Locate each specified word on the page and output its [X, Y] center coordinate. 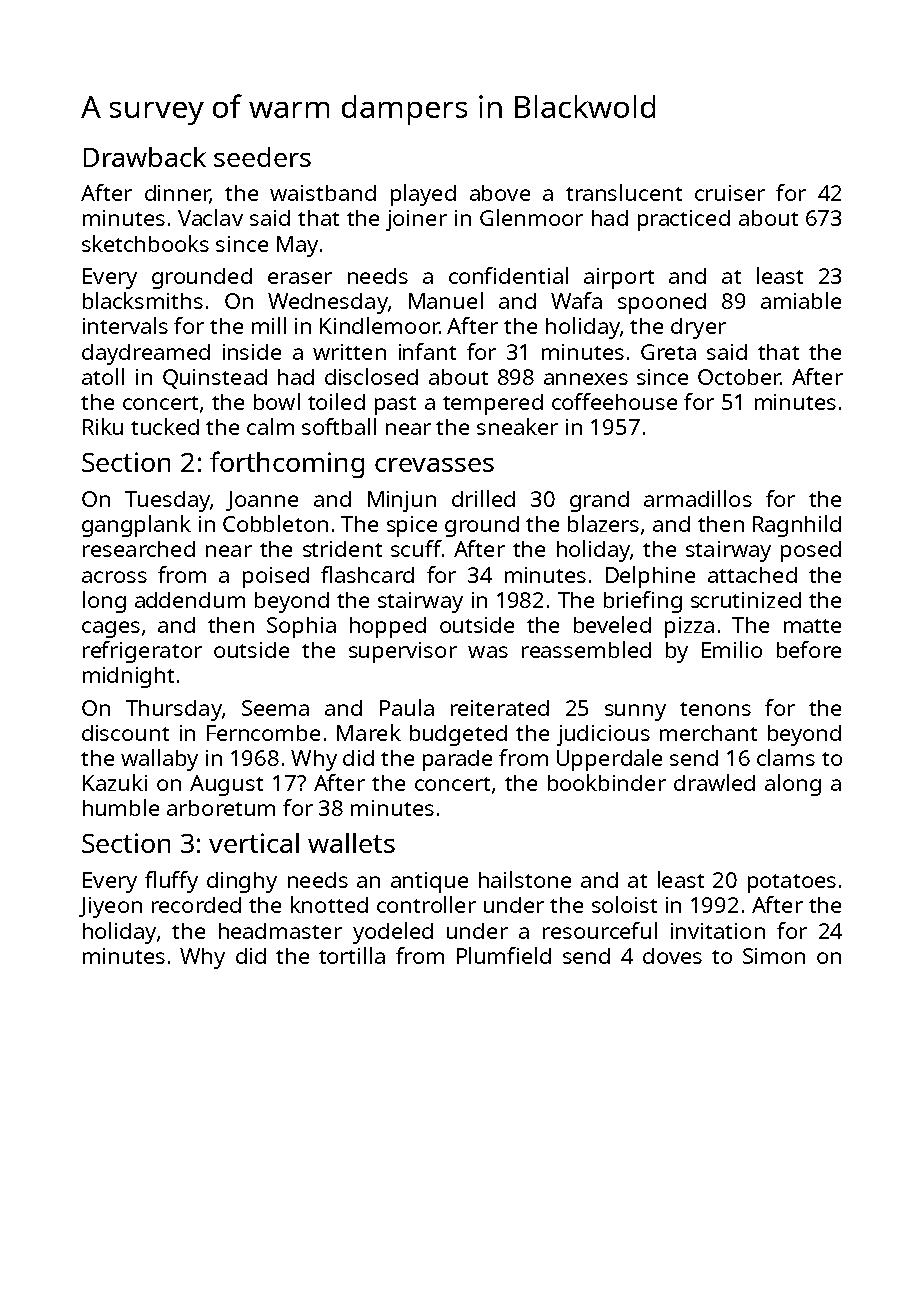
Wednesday [328, 303]
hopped [388, 627]
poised [276, 577]
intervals [125, 325]
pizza [689, 627]
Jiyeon [110, 907]
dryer [698, 328]
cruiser [730, 193]
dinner [177, 194]
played [423, 195]
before [809, 649]
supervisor [403, 652]
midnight [128, 677]
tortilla [352, 955]
